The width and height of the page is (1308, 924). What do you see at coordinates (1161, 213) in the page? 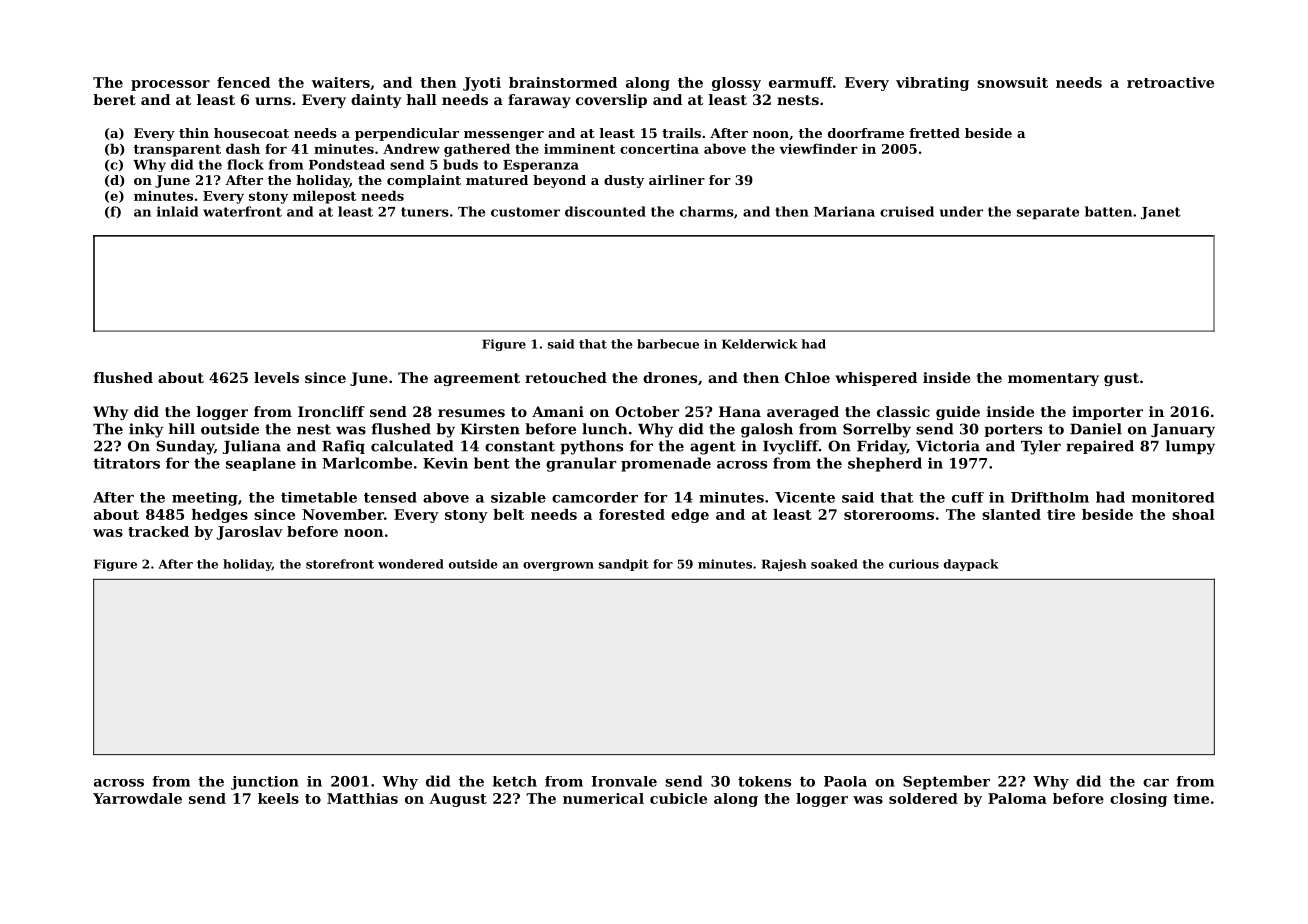
I see `Janet` at bounding box center [1161, 213].
